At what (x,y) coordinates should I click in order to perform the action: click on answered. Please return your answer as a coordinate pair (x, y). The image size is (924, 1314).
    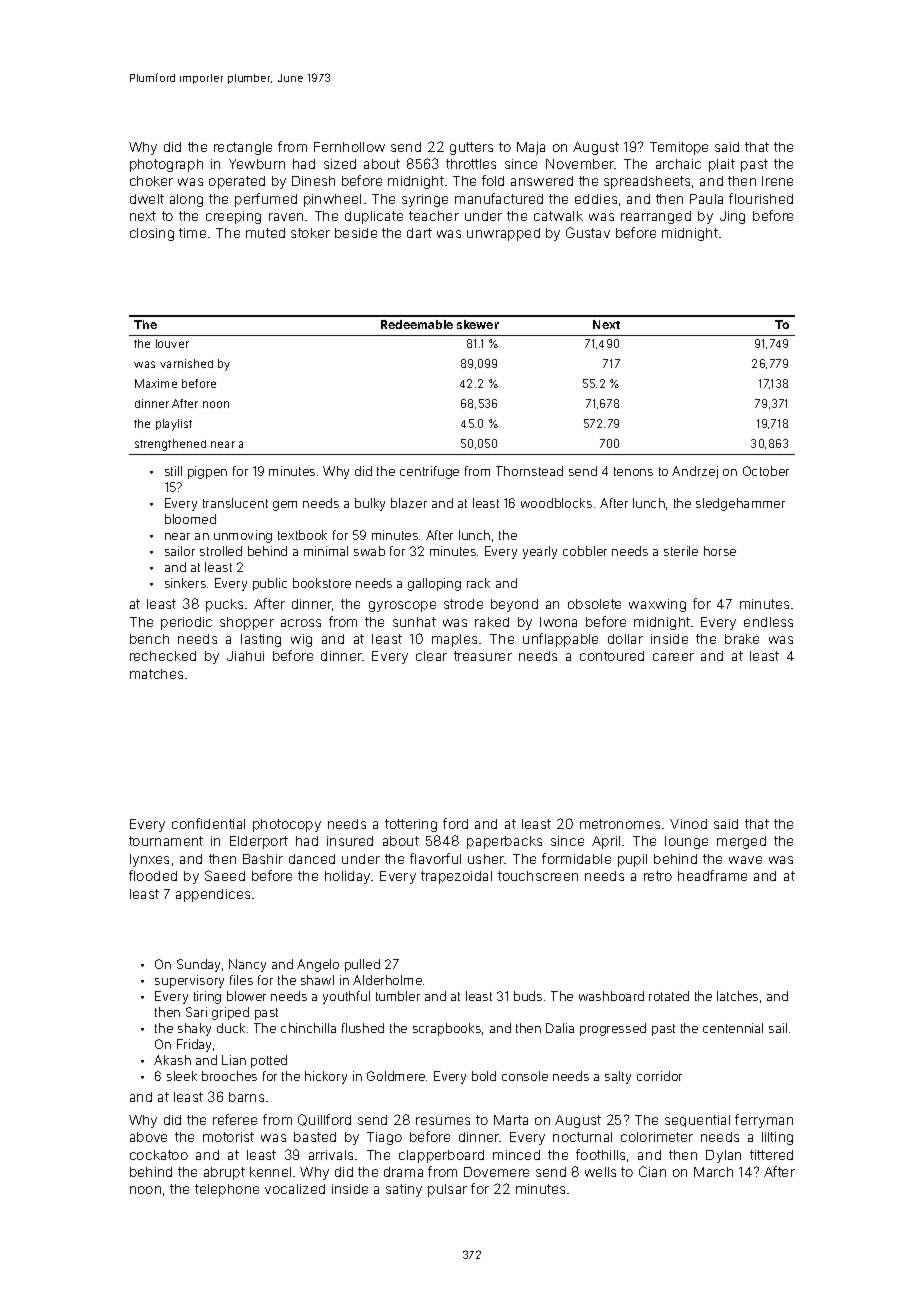
    Looking at the image, I should click on (542, 181).
